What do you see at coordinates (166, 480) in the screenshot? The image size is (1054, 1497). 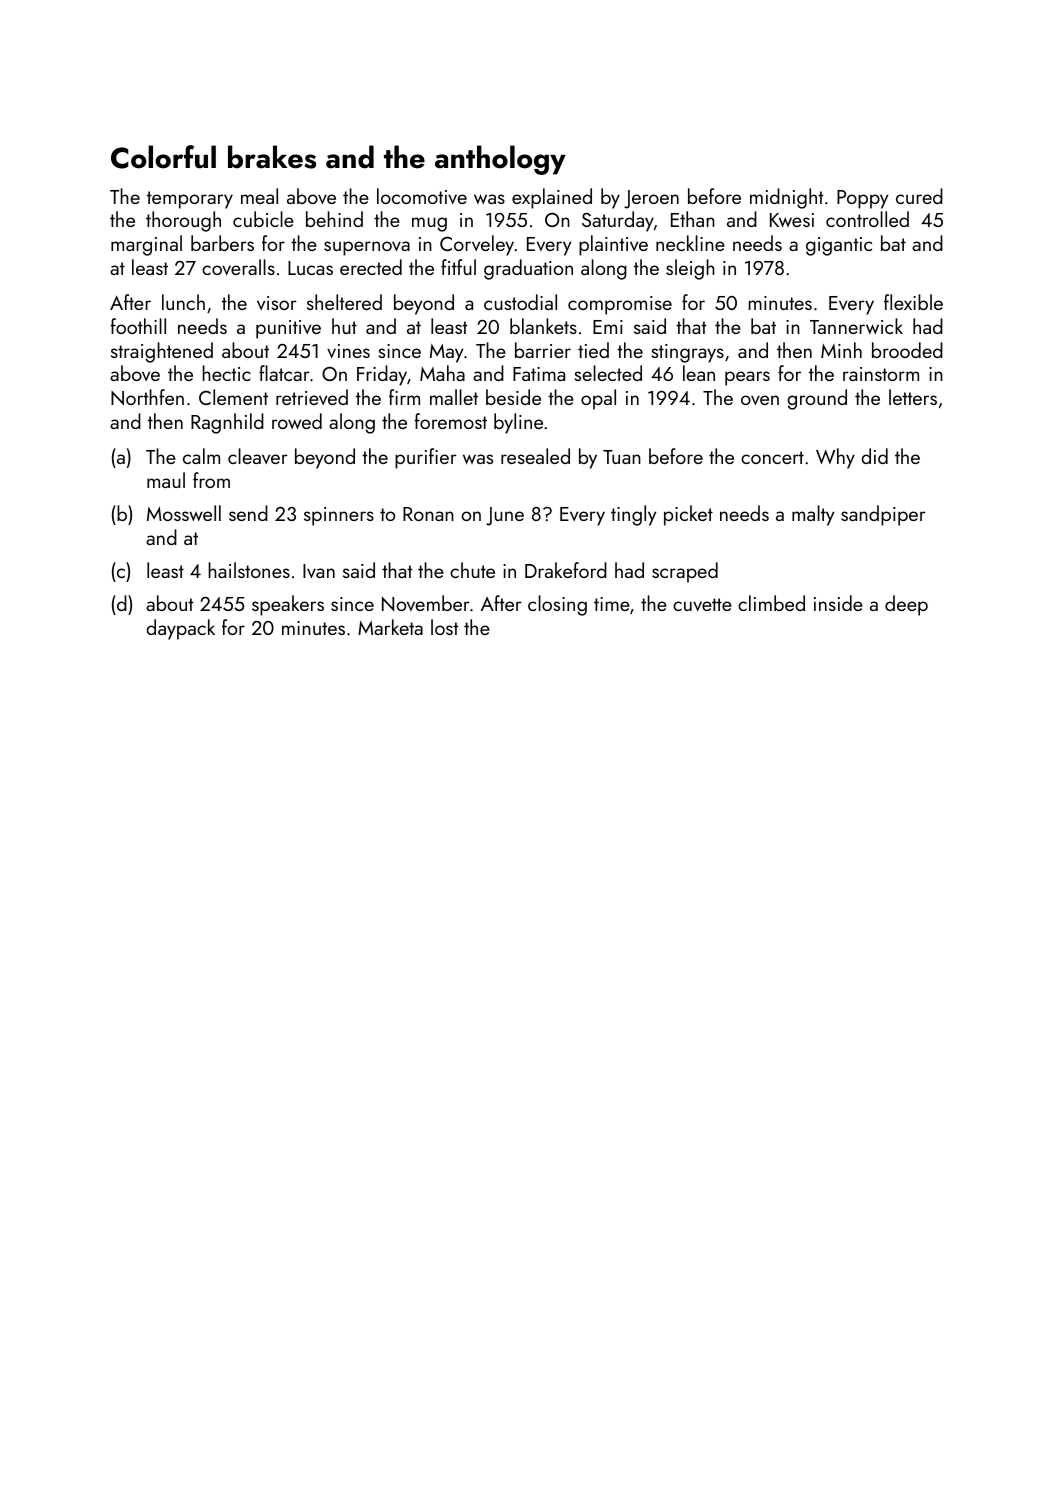 I see `maul` at bounding box center [166, 480].
